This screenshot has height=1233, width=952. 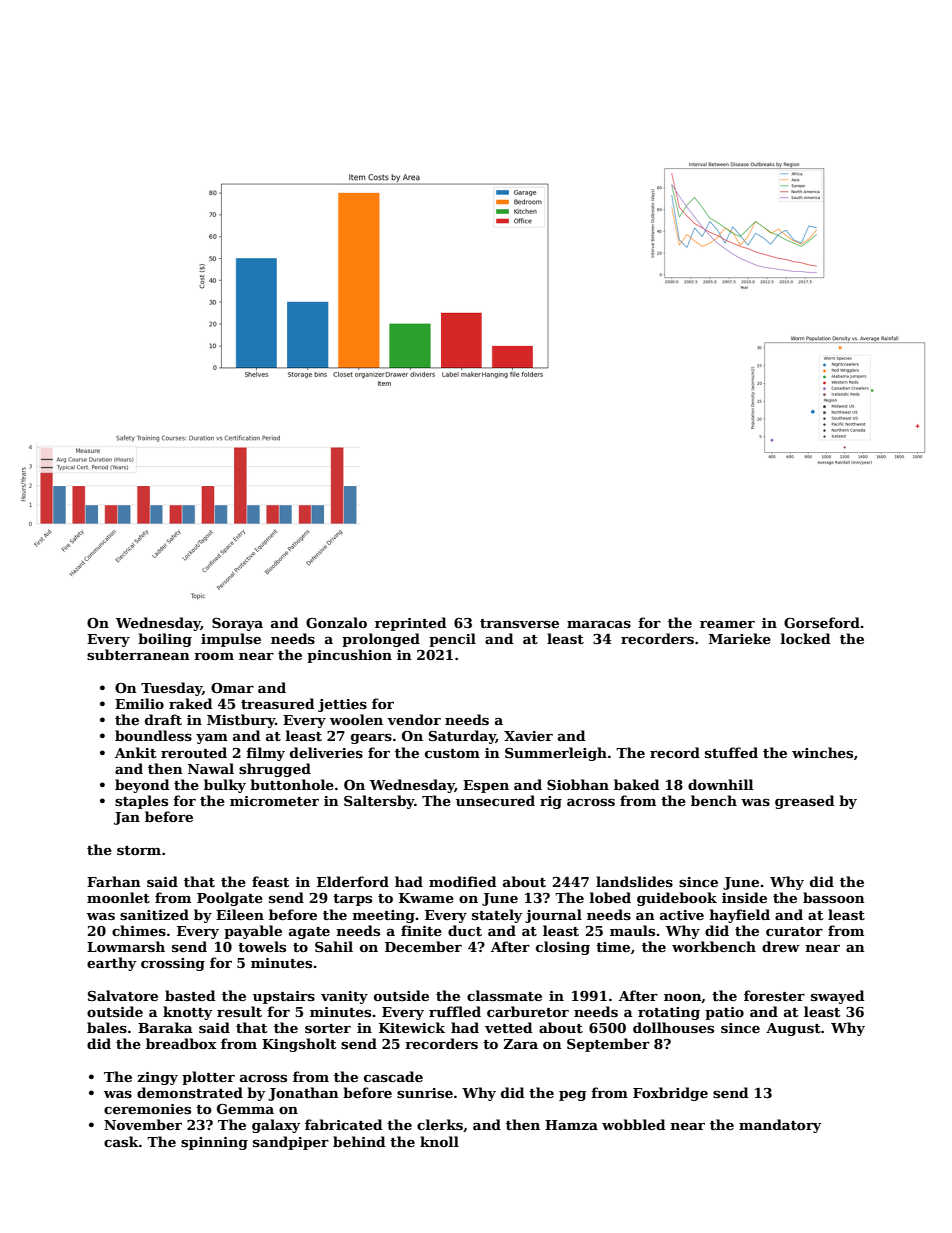 What do you see at coordinates (822, 752) in the screenshot?
I see `winches` at bounding box center [822, 752].
